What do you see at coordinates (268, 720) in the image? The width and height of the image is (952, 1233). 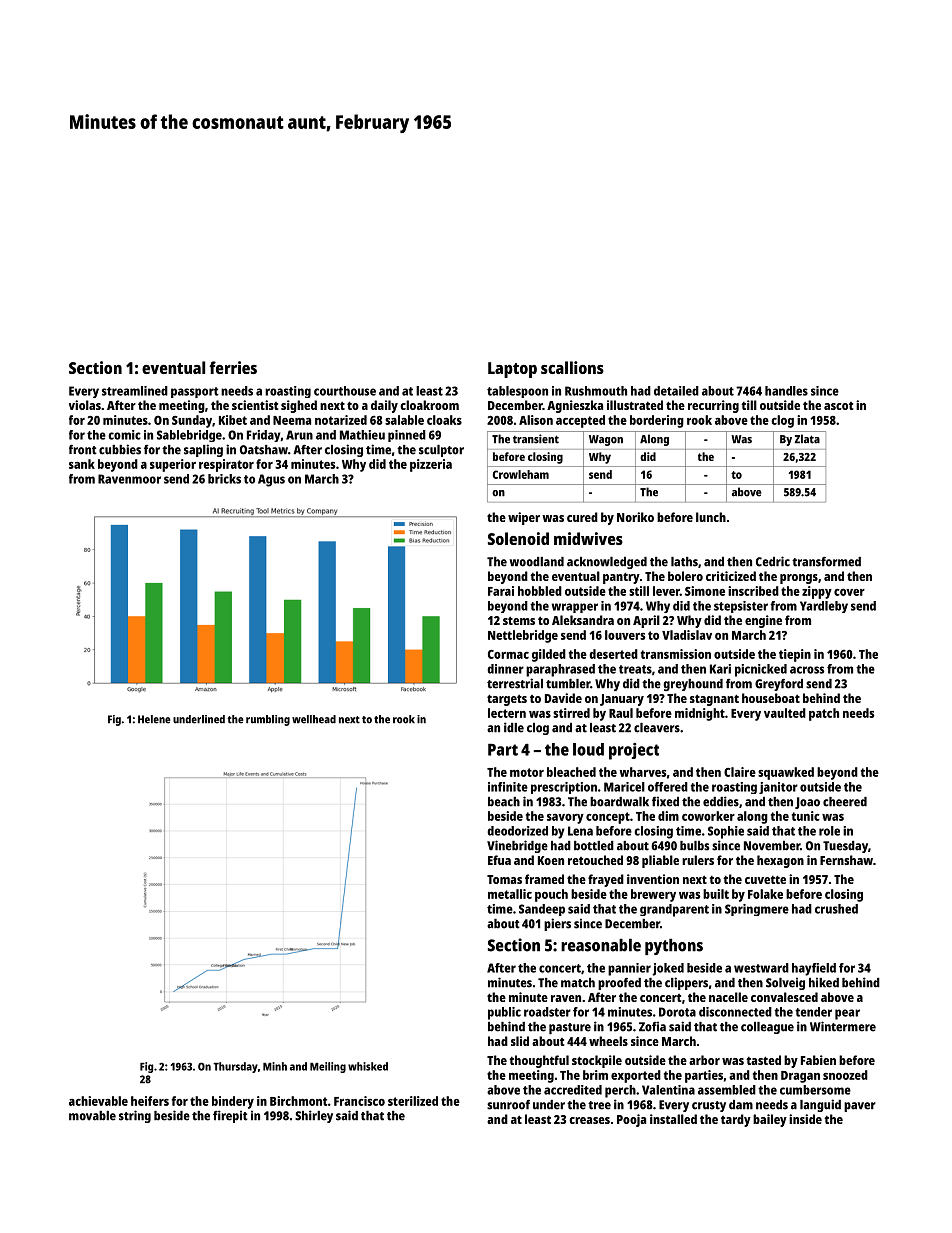 I see `rumbling` at bounding box center [268, 720].
